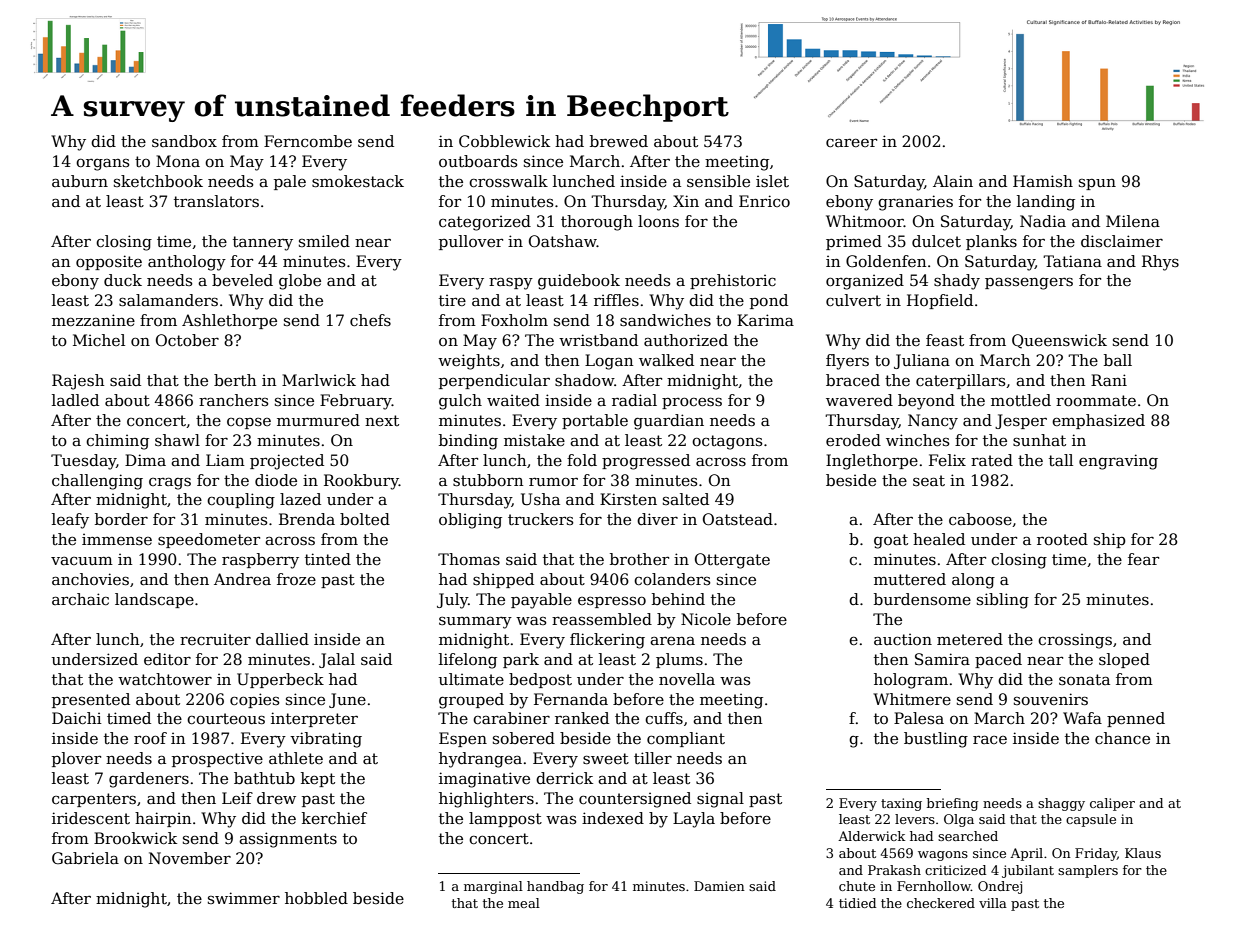 This screenshot has width=1233, height=952. Describe the element at coordinates (263, 243) in the screenshot. I see `tannery` at that location.
